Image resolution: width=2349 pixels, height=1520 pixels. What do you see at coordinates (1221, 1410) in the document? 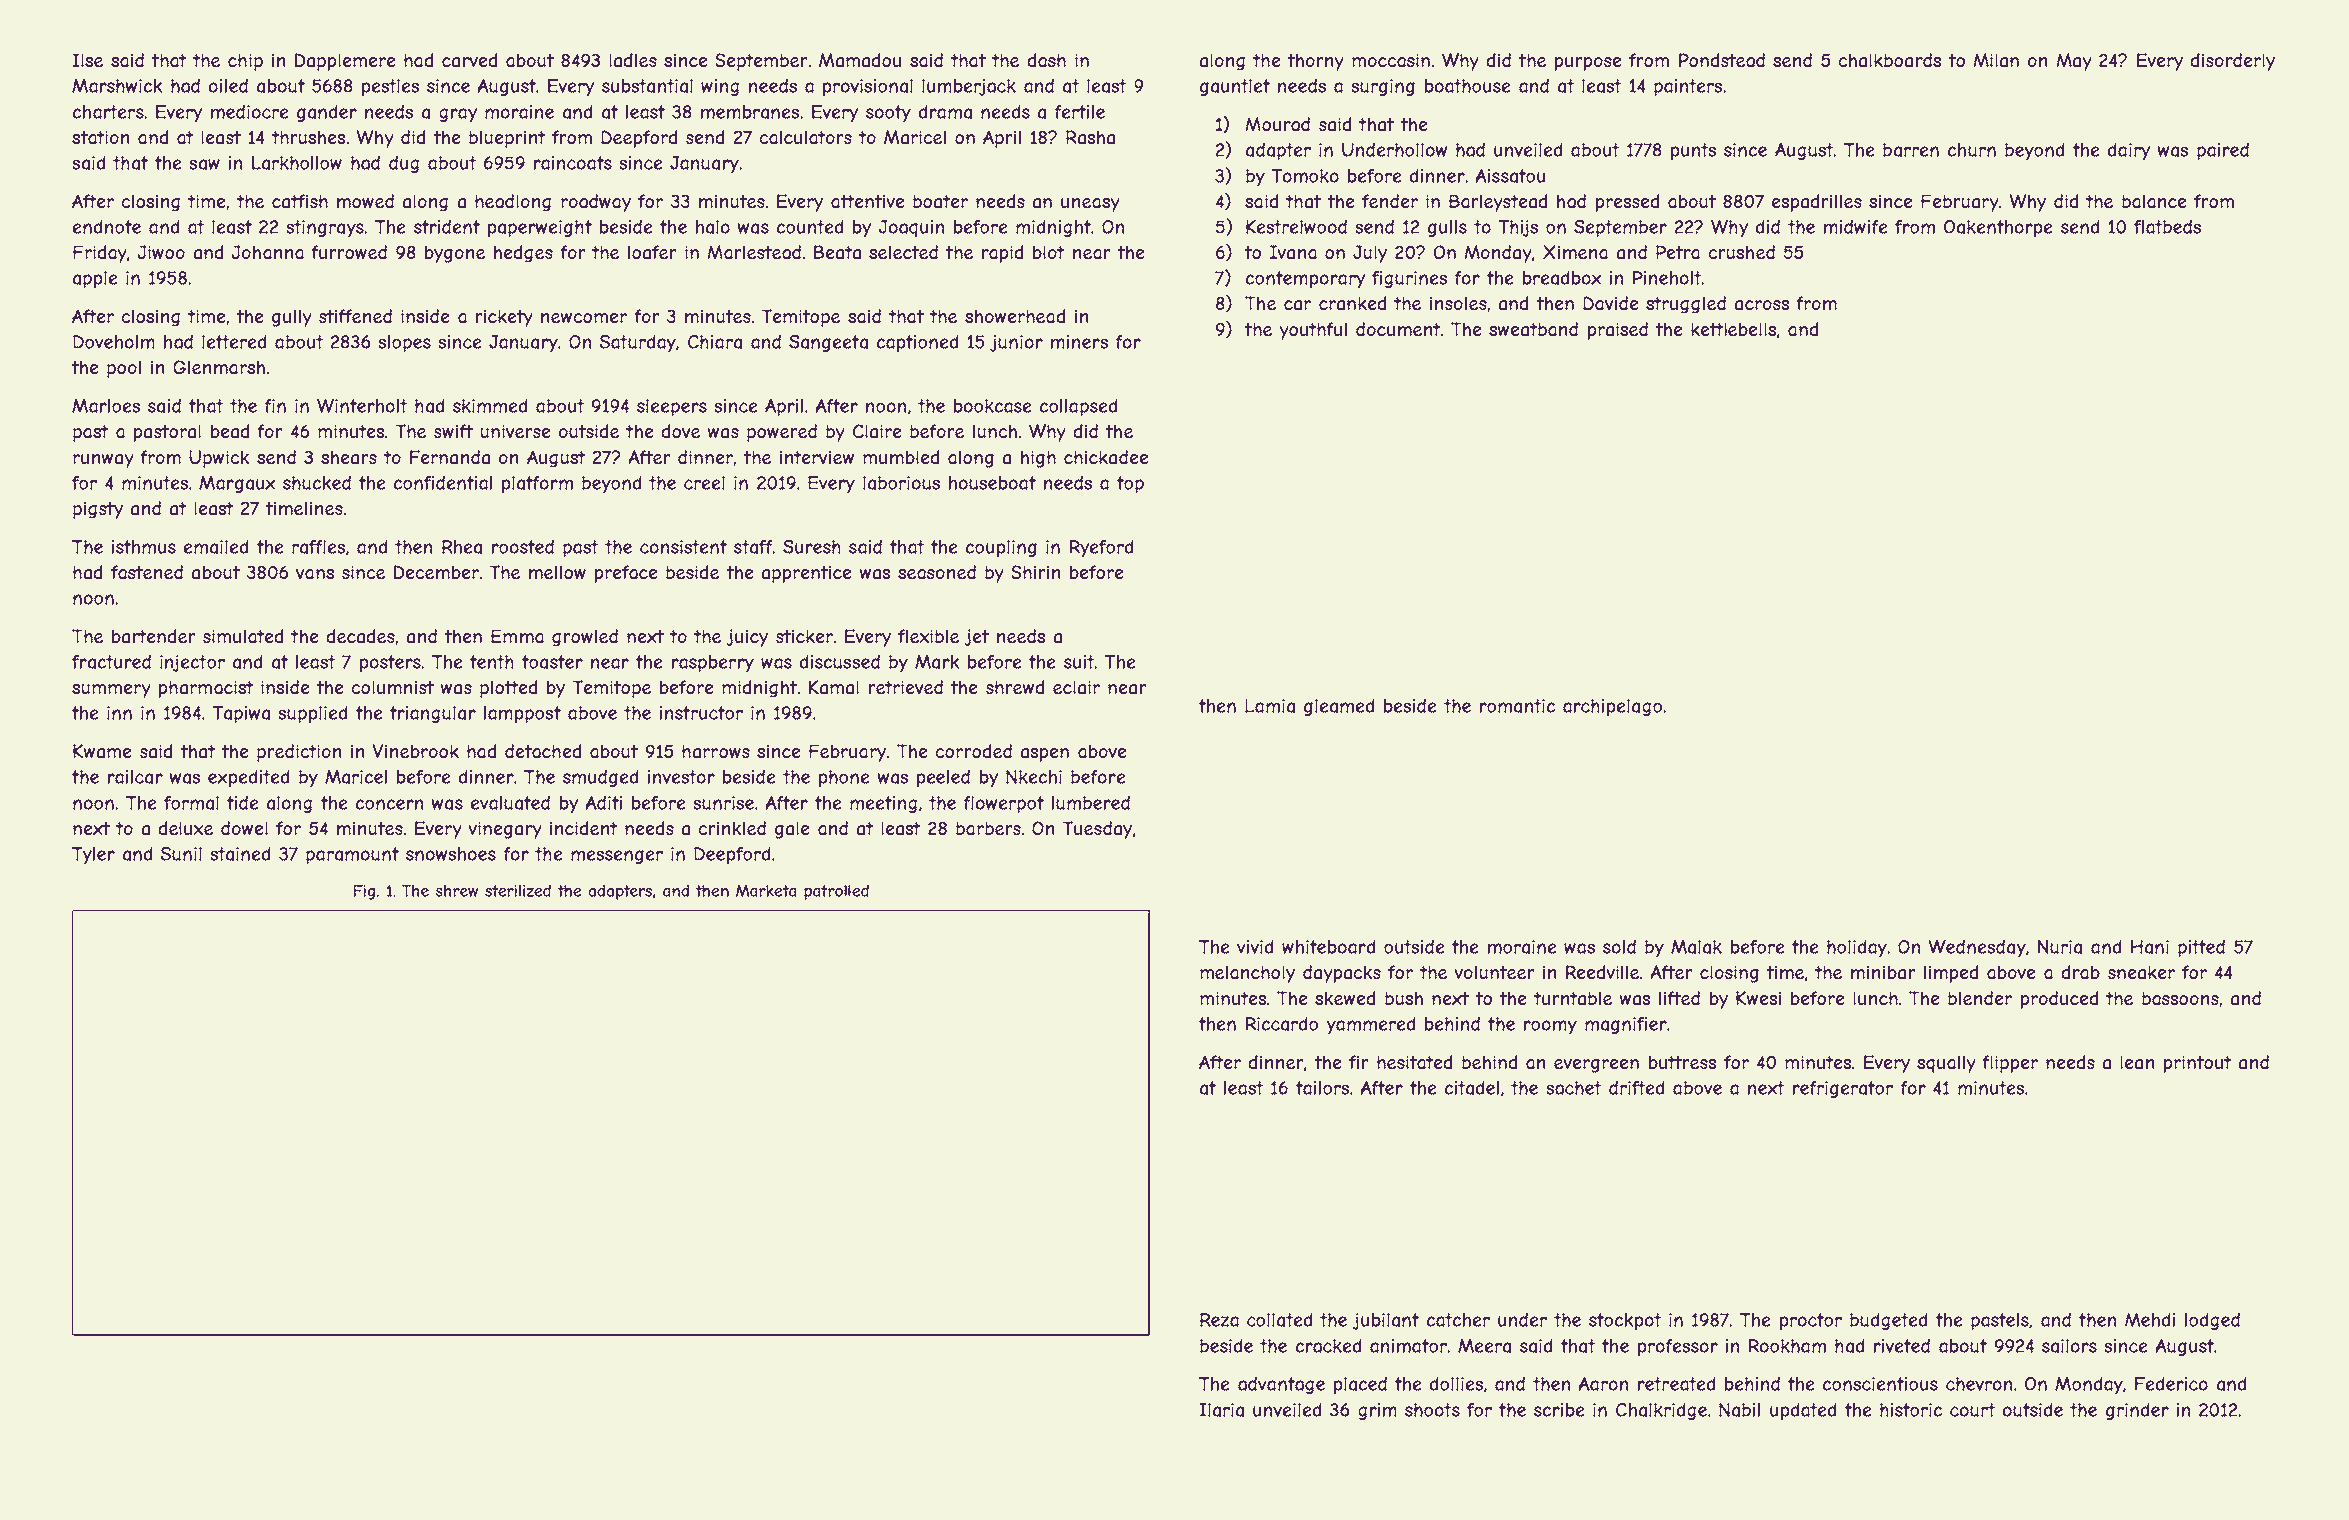
I see `Ilaria` at bounding box center [1221, 1410].
